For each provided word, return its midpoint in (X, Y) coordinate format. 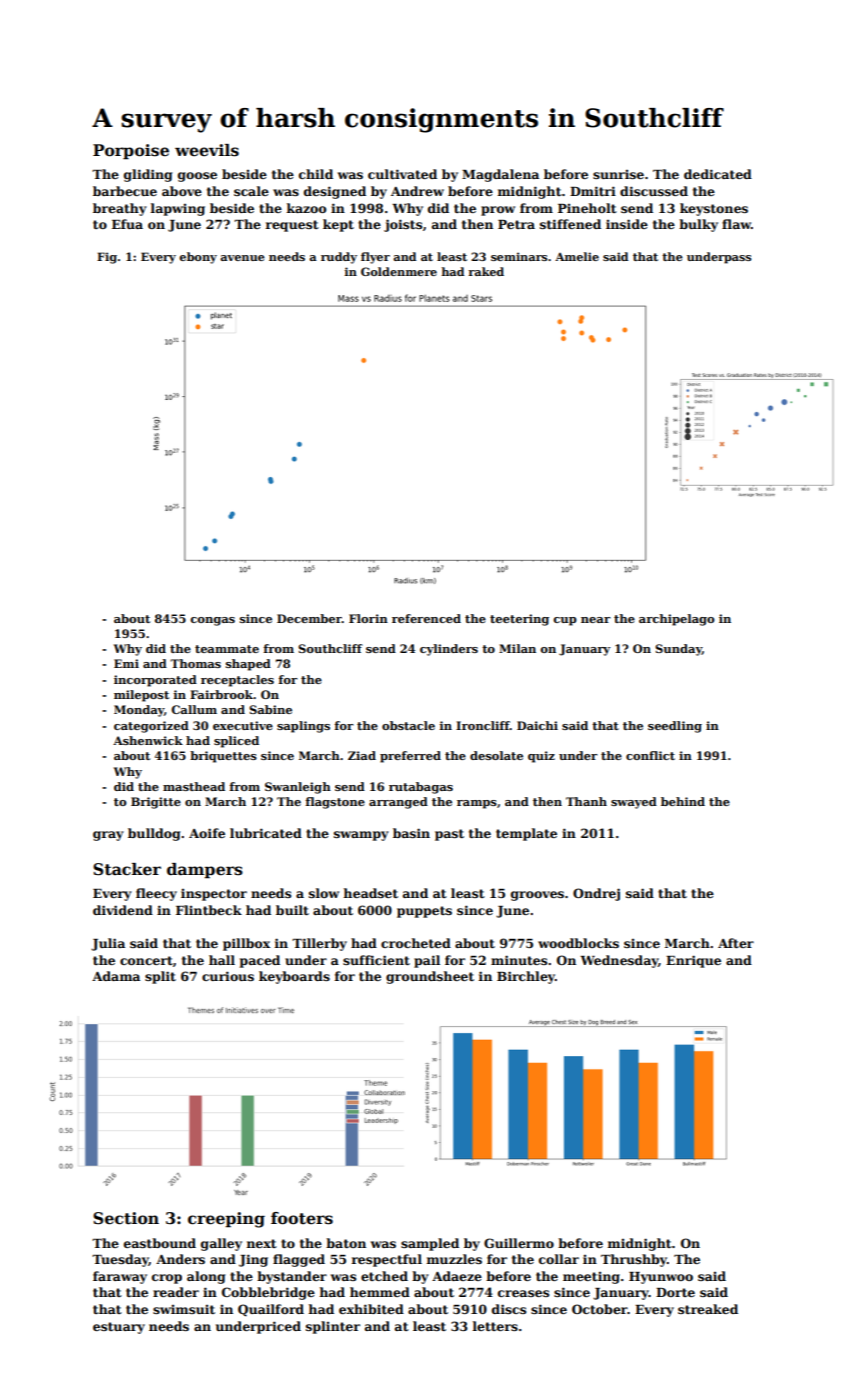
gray (108, 836)
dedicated (718, 174)
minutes (519, 960)
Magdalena (500, 175)
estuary (119, 1328)
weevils (207, 150)
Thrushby (634, 1260)
